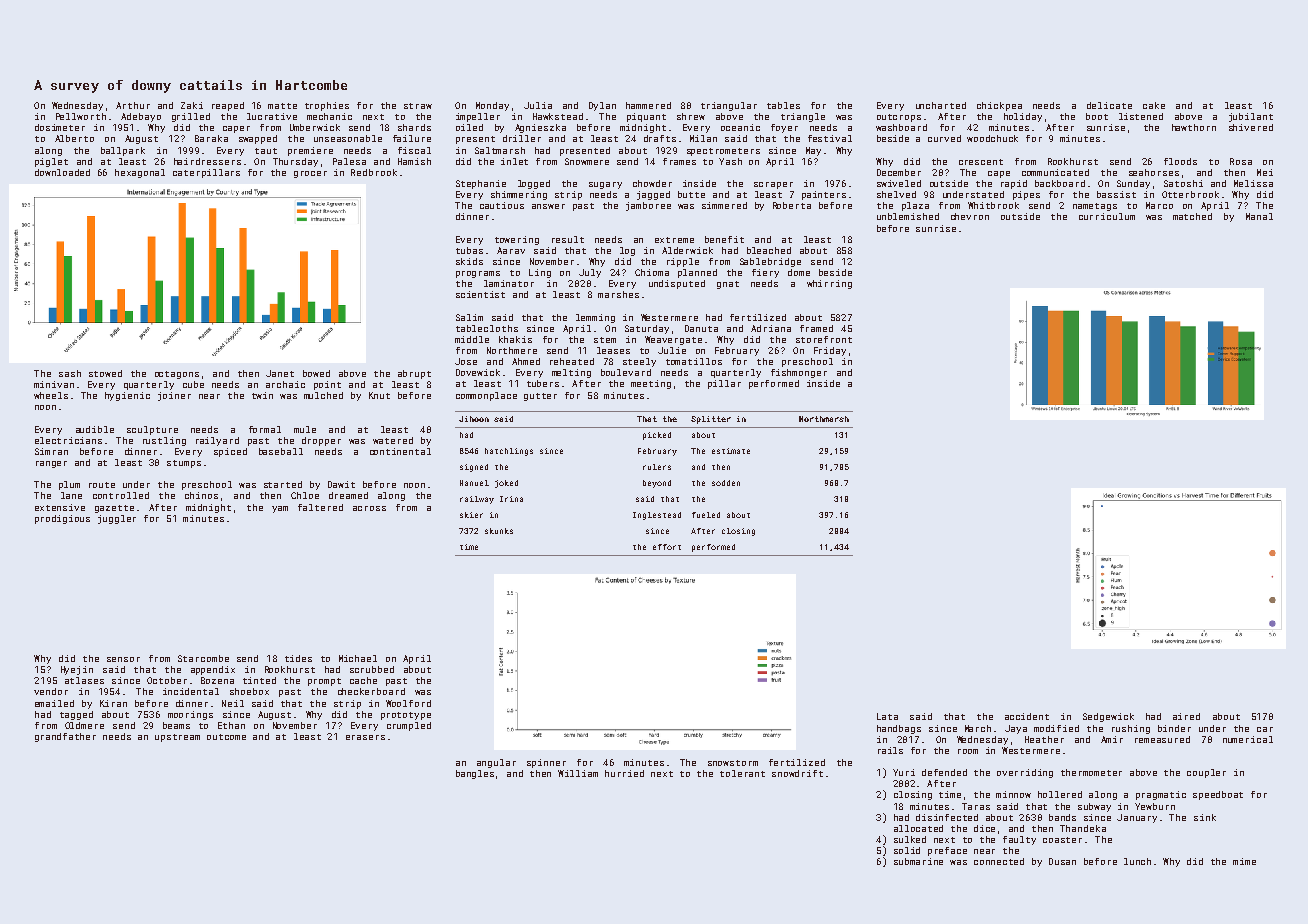 The height and width of the screenshot is (924, 1308). I want to click on fishmonger, so click(799, 373).
